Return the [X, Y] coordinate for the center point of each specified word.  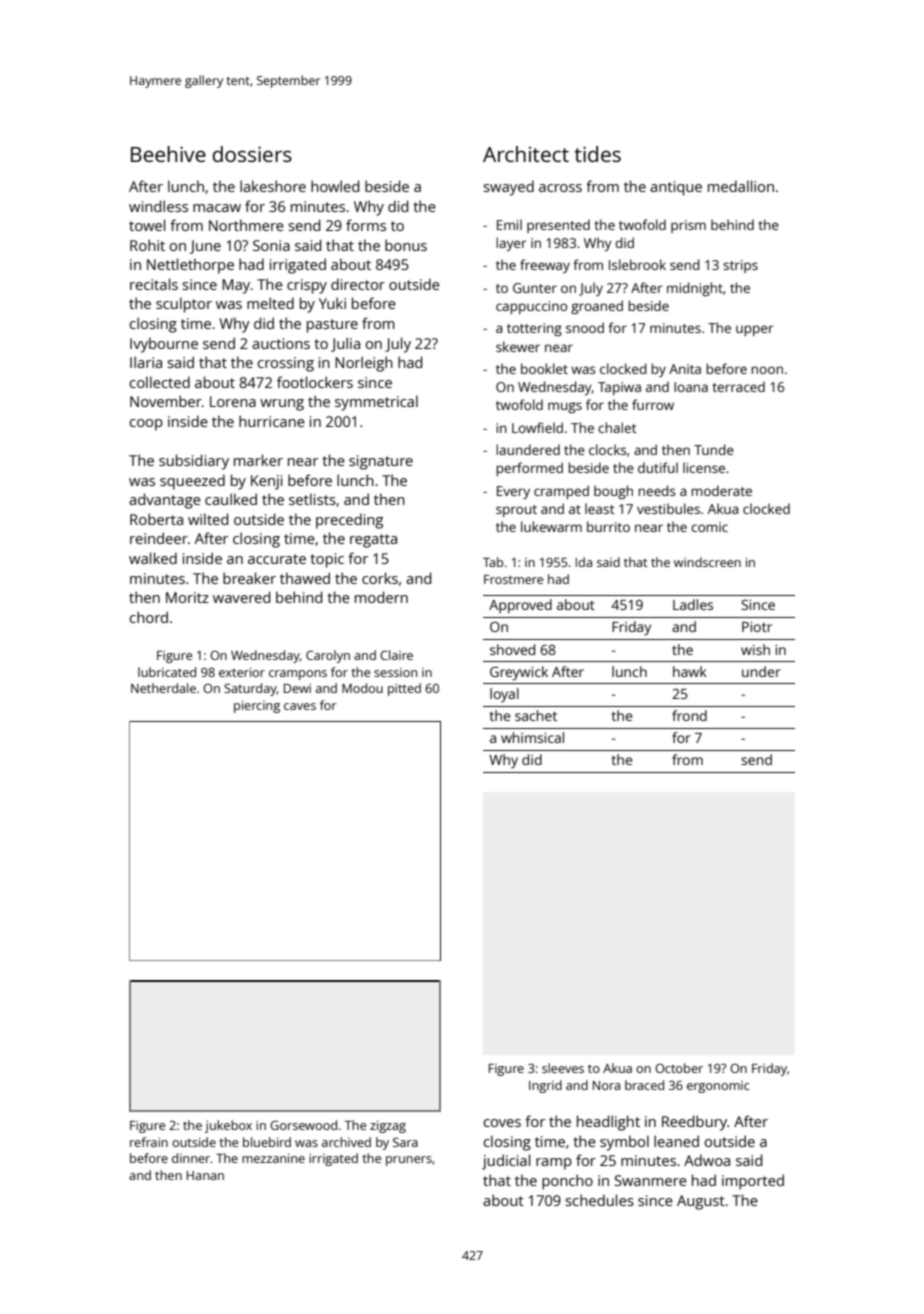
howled [335, 186]
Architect [526, 154]
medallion [741, 186]
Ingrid [545, 1086]
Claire [396, 655]
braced [644, 1085]
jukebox [228, 1126]
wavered [241, 597]
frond [689, 715]
